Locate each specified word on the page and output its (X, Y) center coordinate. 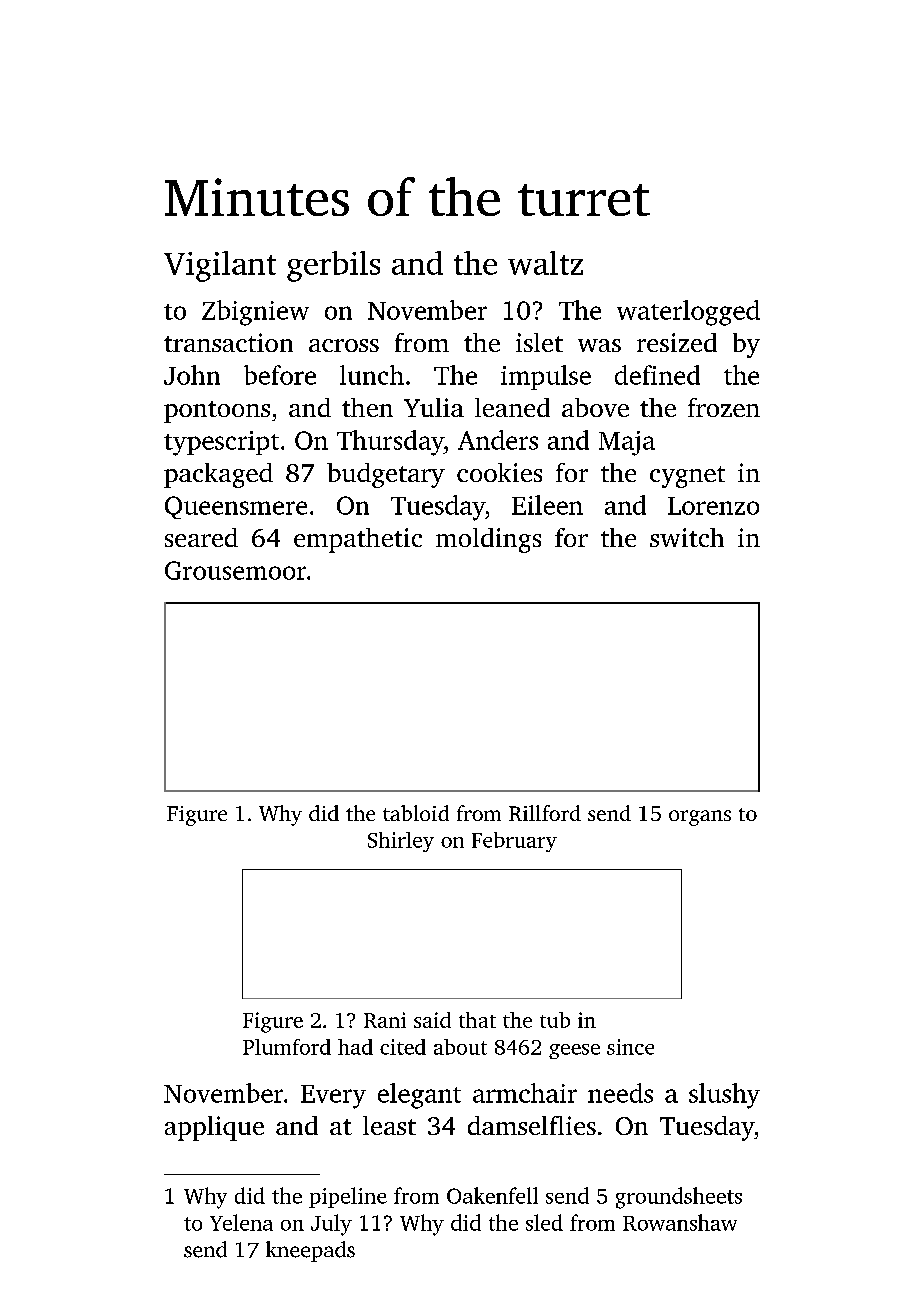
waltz (545, 263)
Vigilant (220, 266)
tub (555, 1020)
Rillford (545, 813)
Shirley (401, 842)
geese (574, 1051)
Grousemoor (235, 570)
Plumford (287, 1047)
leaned (512, 407)
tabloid (416, 813)
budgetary (386, 475)
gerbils (333, 266)
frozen (724, 407)
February (514, 842)
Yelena (241, 1222)
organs (700, 818)
